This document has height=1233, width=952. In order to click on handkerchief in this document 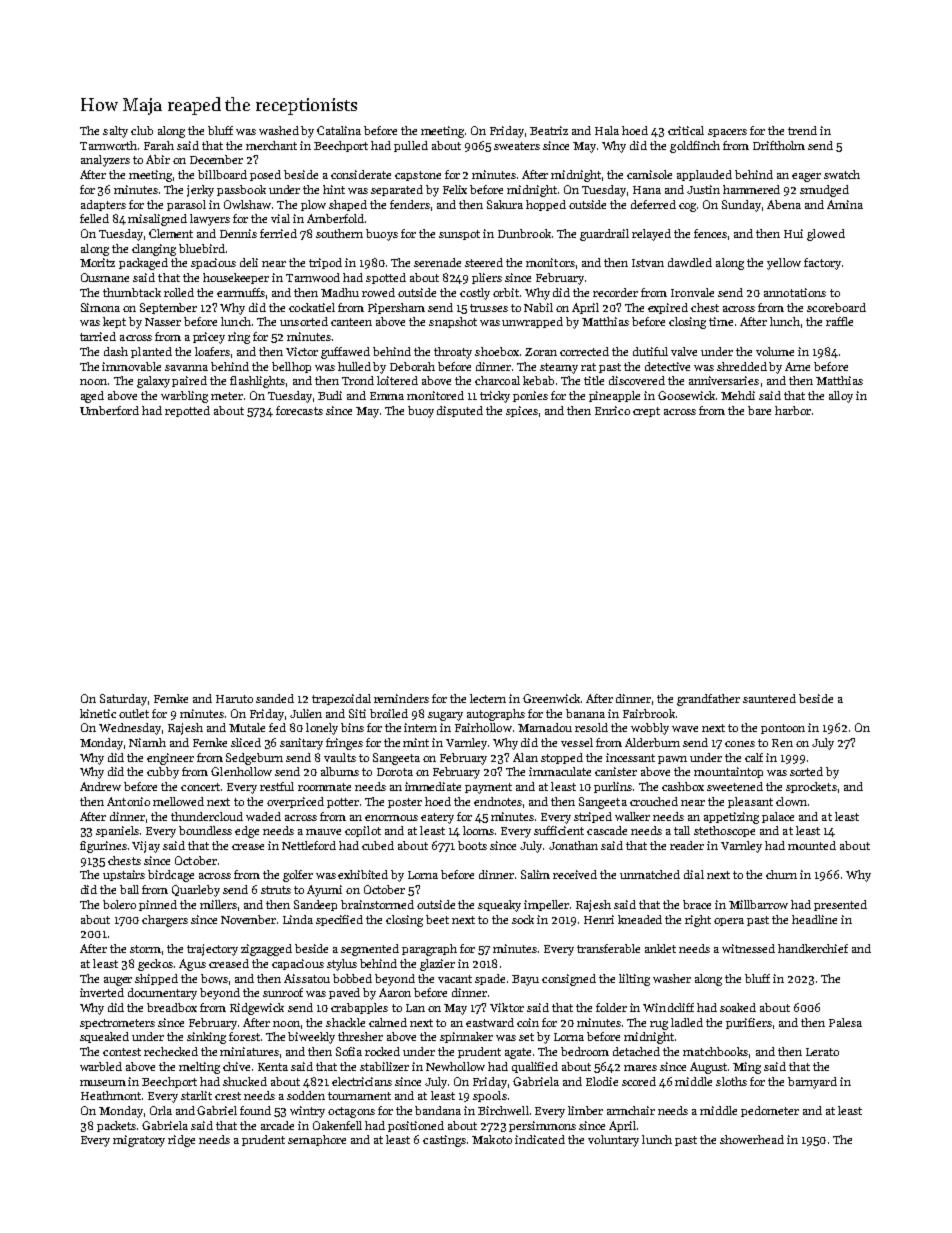, I will do `click(813, 948)`.
